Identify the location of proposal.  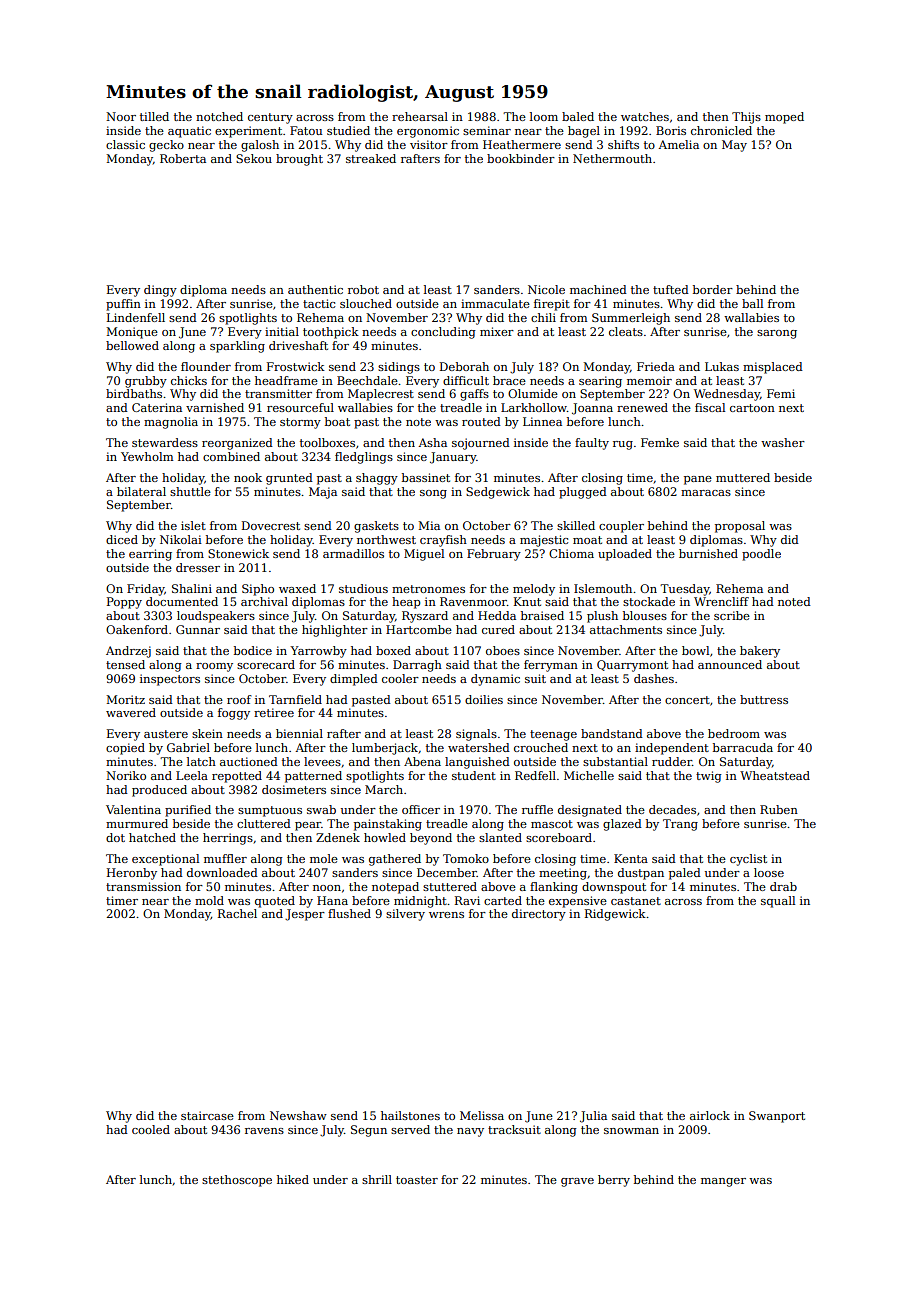
(740, 527).
